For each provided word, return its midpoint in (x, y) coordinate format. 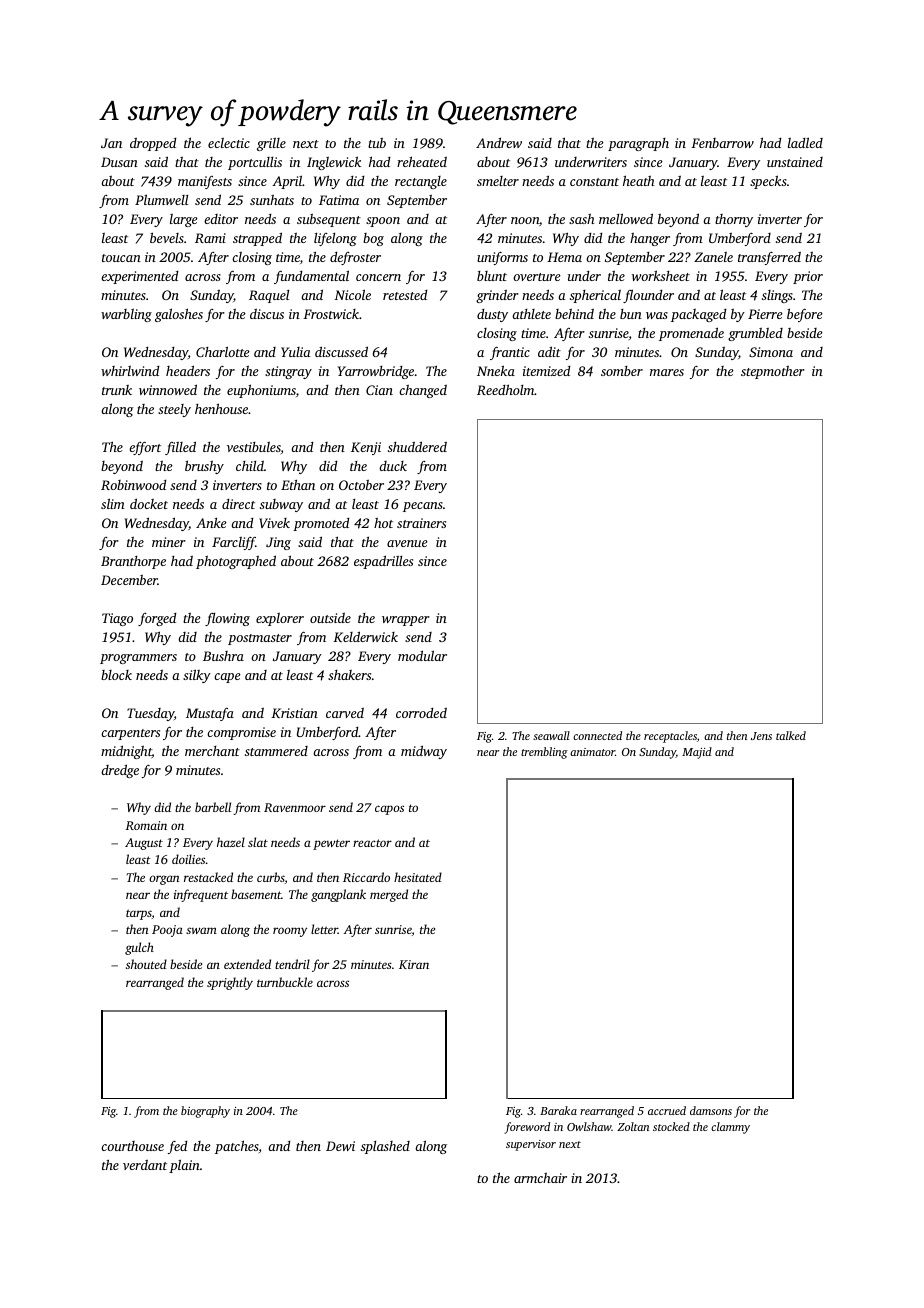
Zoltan (633, 1126)
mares (667, 372)
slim (113, 503)
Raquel (269, 296)
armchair (540, 1177)
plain (184, 1166)
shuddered (417, 446)
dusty (492, 315)
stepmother (773, 372)
